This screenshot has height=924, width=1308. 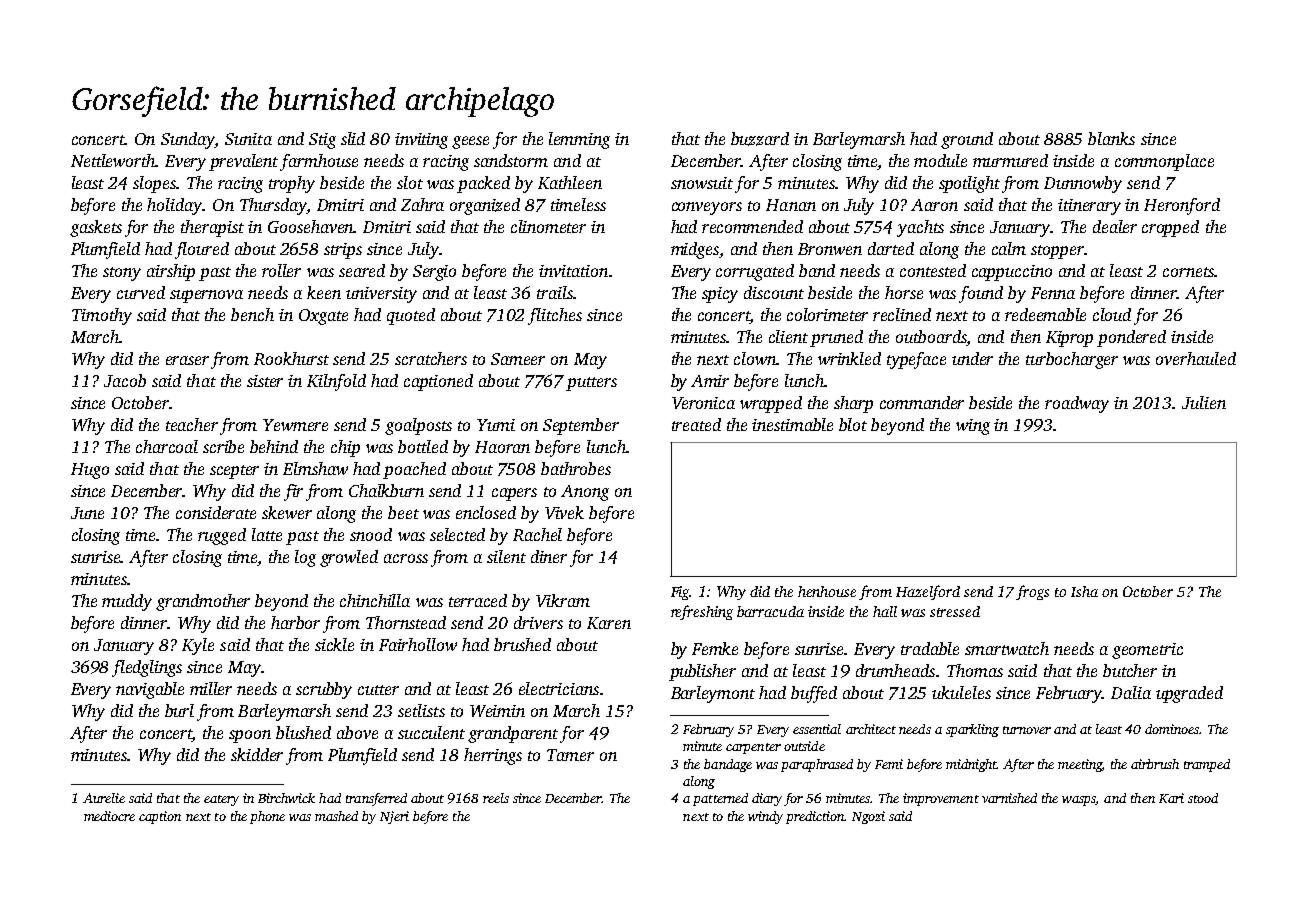 I want to click on upgraded, so click(x=1189, y=694).
